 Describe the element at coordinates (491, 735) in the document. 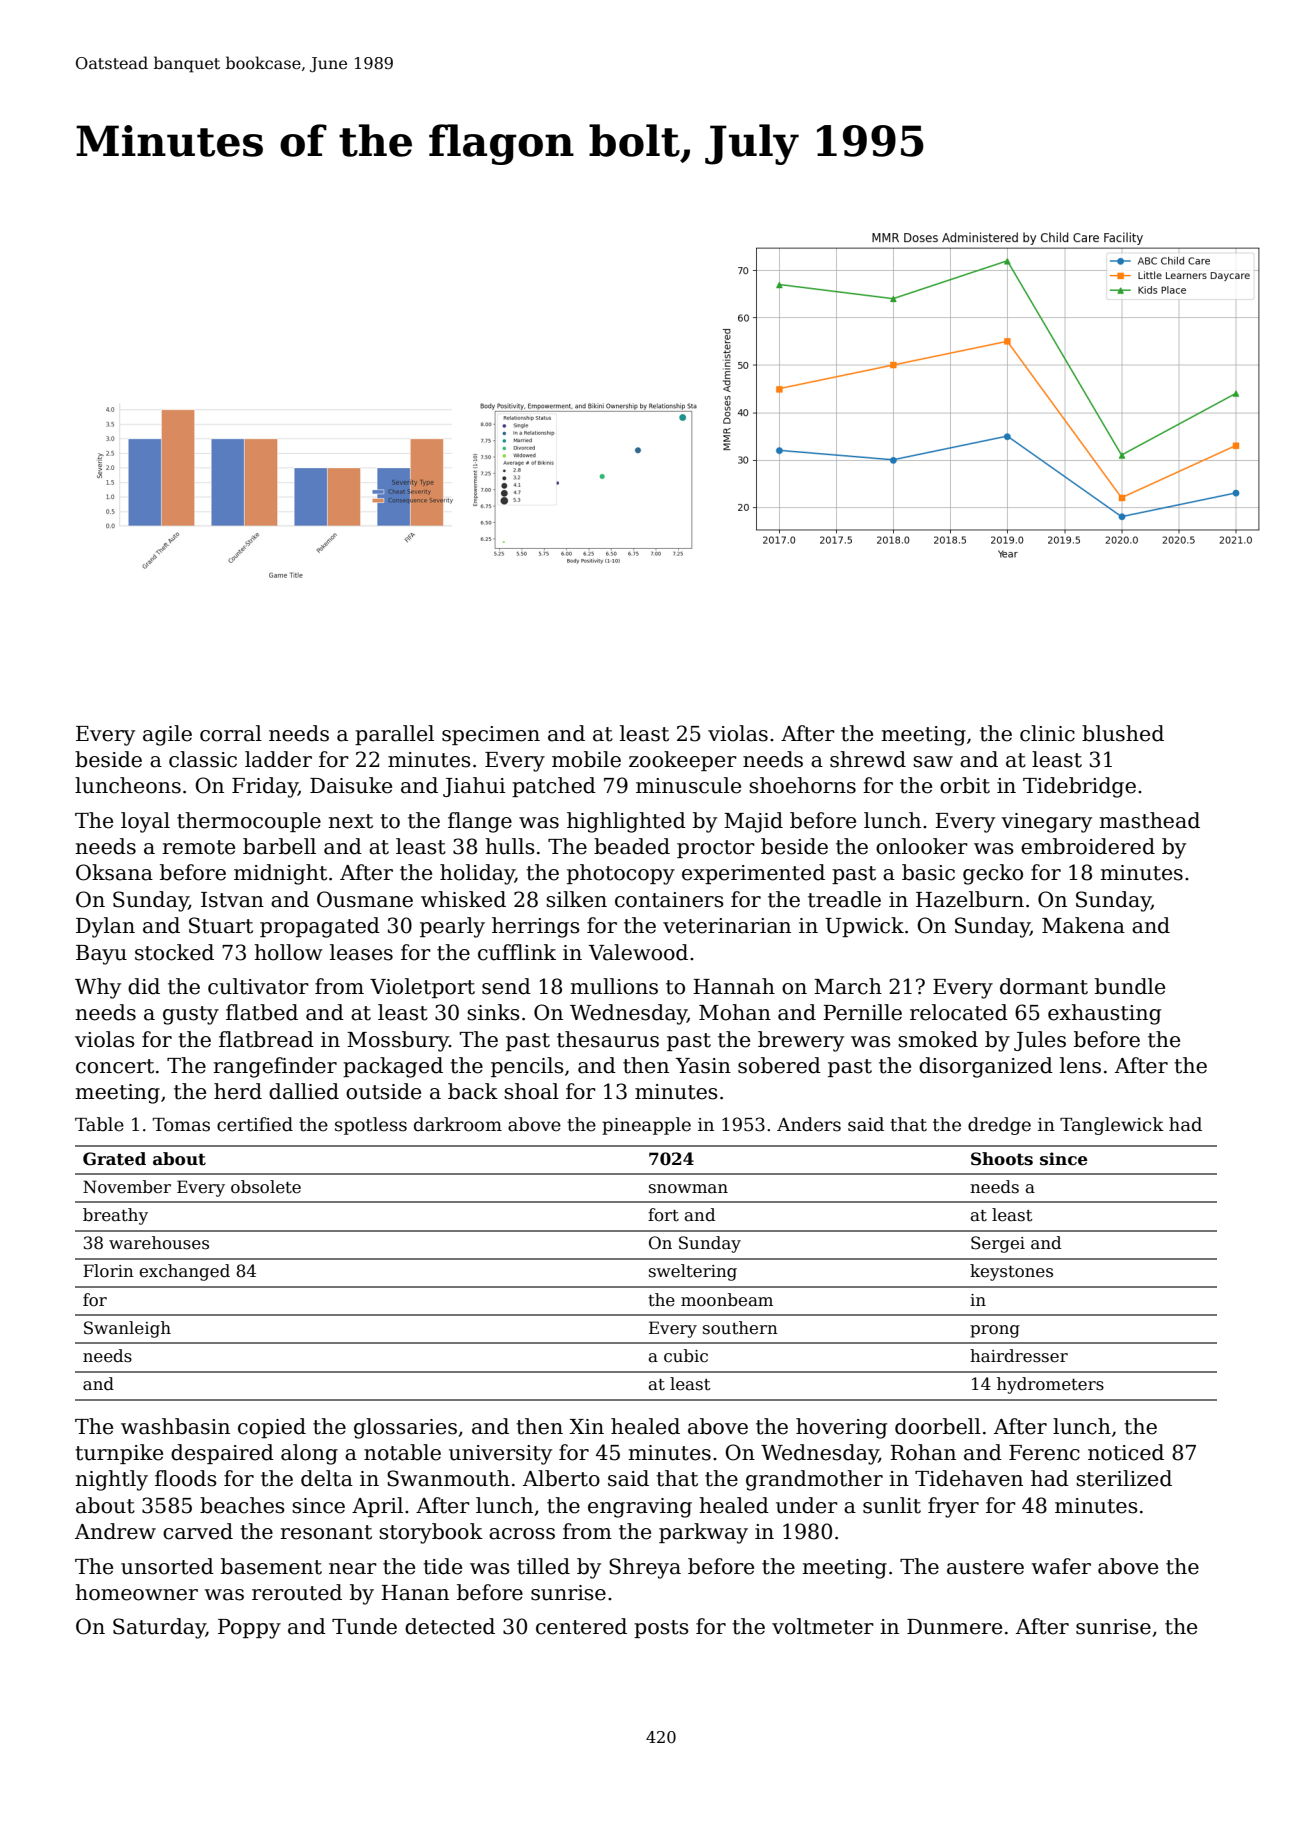

I see `specimen` at that location.
